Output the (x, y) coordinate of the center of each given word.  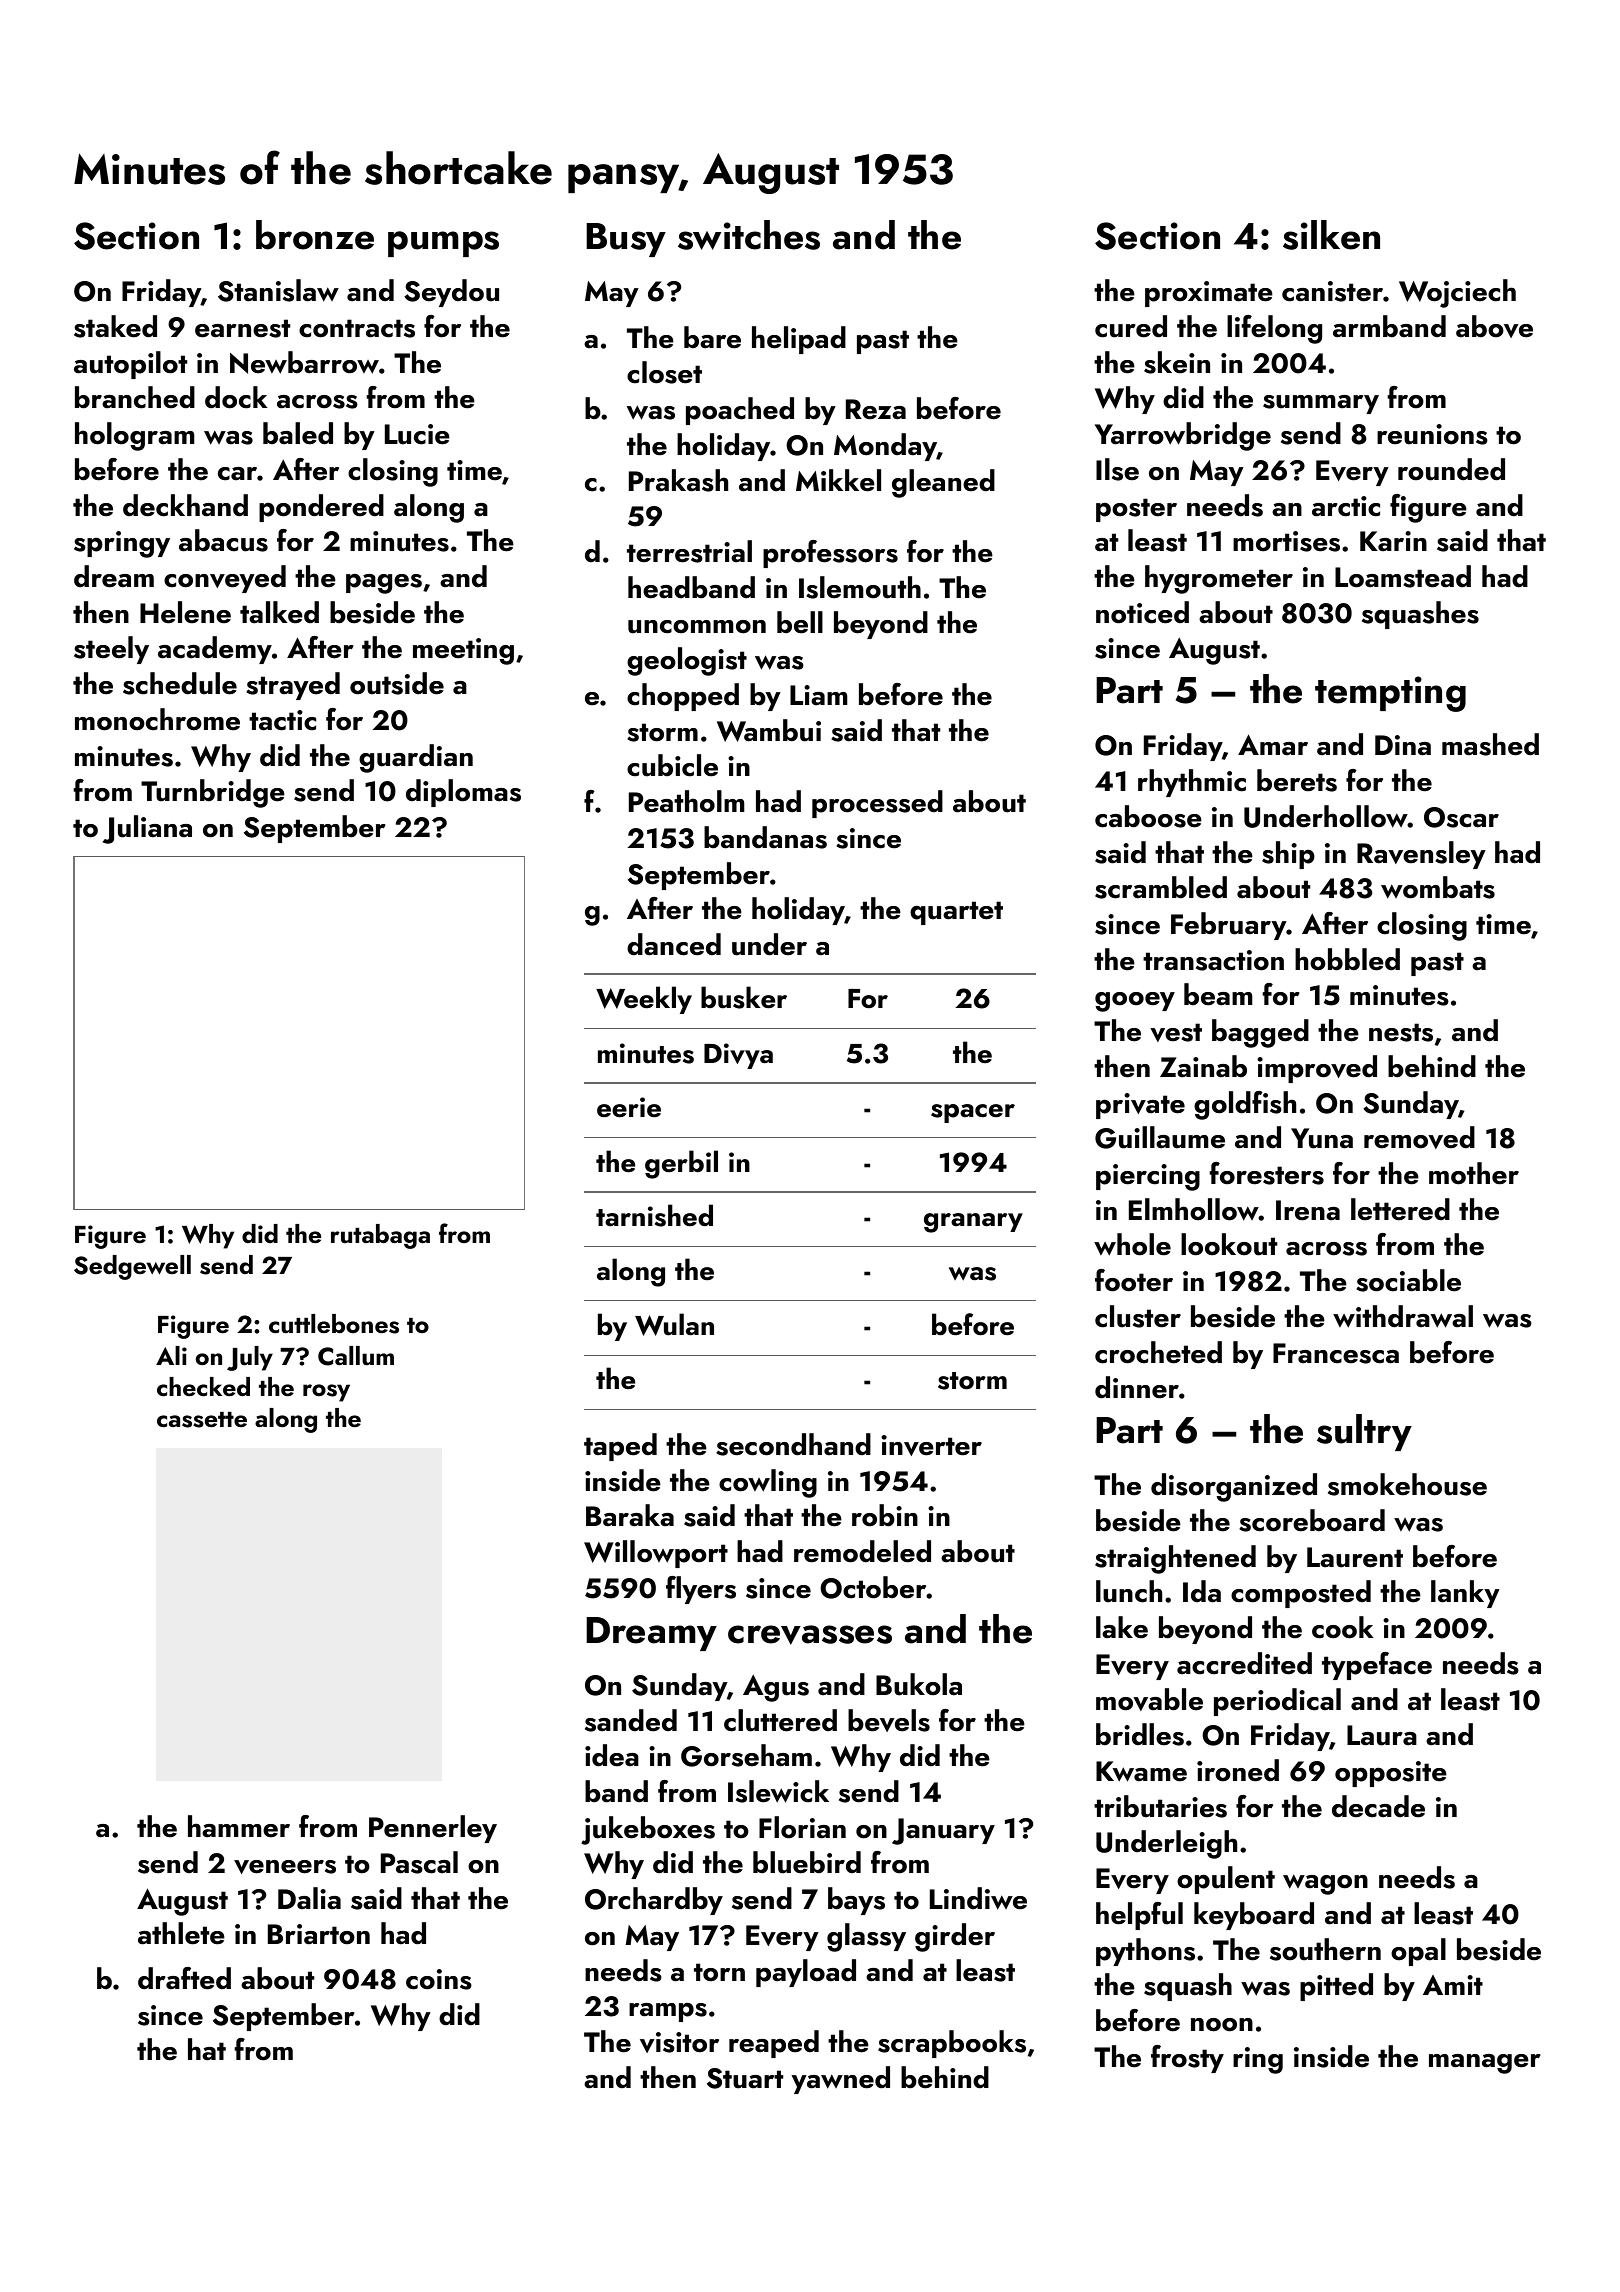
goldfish (1245, 1105)
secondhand (793, 1444)
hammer (239, 1826)
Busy (626, 240)
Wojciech (1457, 293)
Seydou (451, 293)
